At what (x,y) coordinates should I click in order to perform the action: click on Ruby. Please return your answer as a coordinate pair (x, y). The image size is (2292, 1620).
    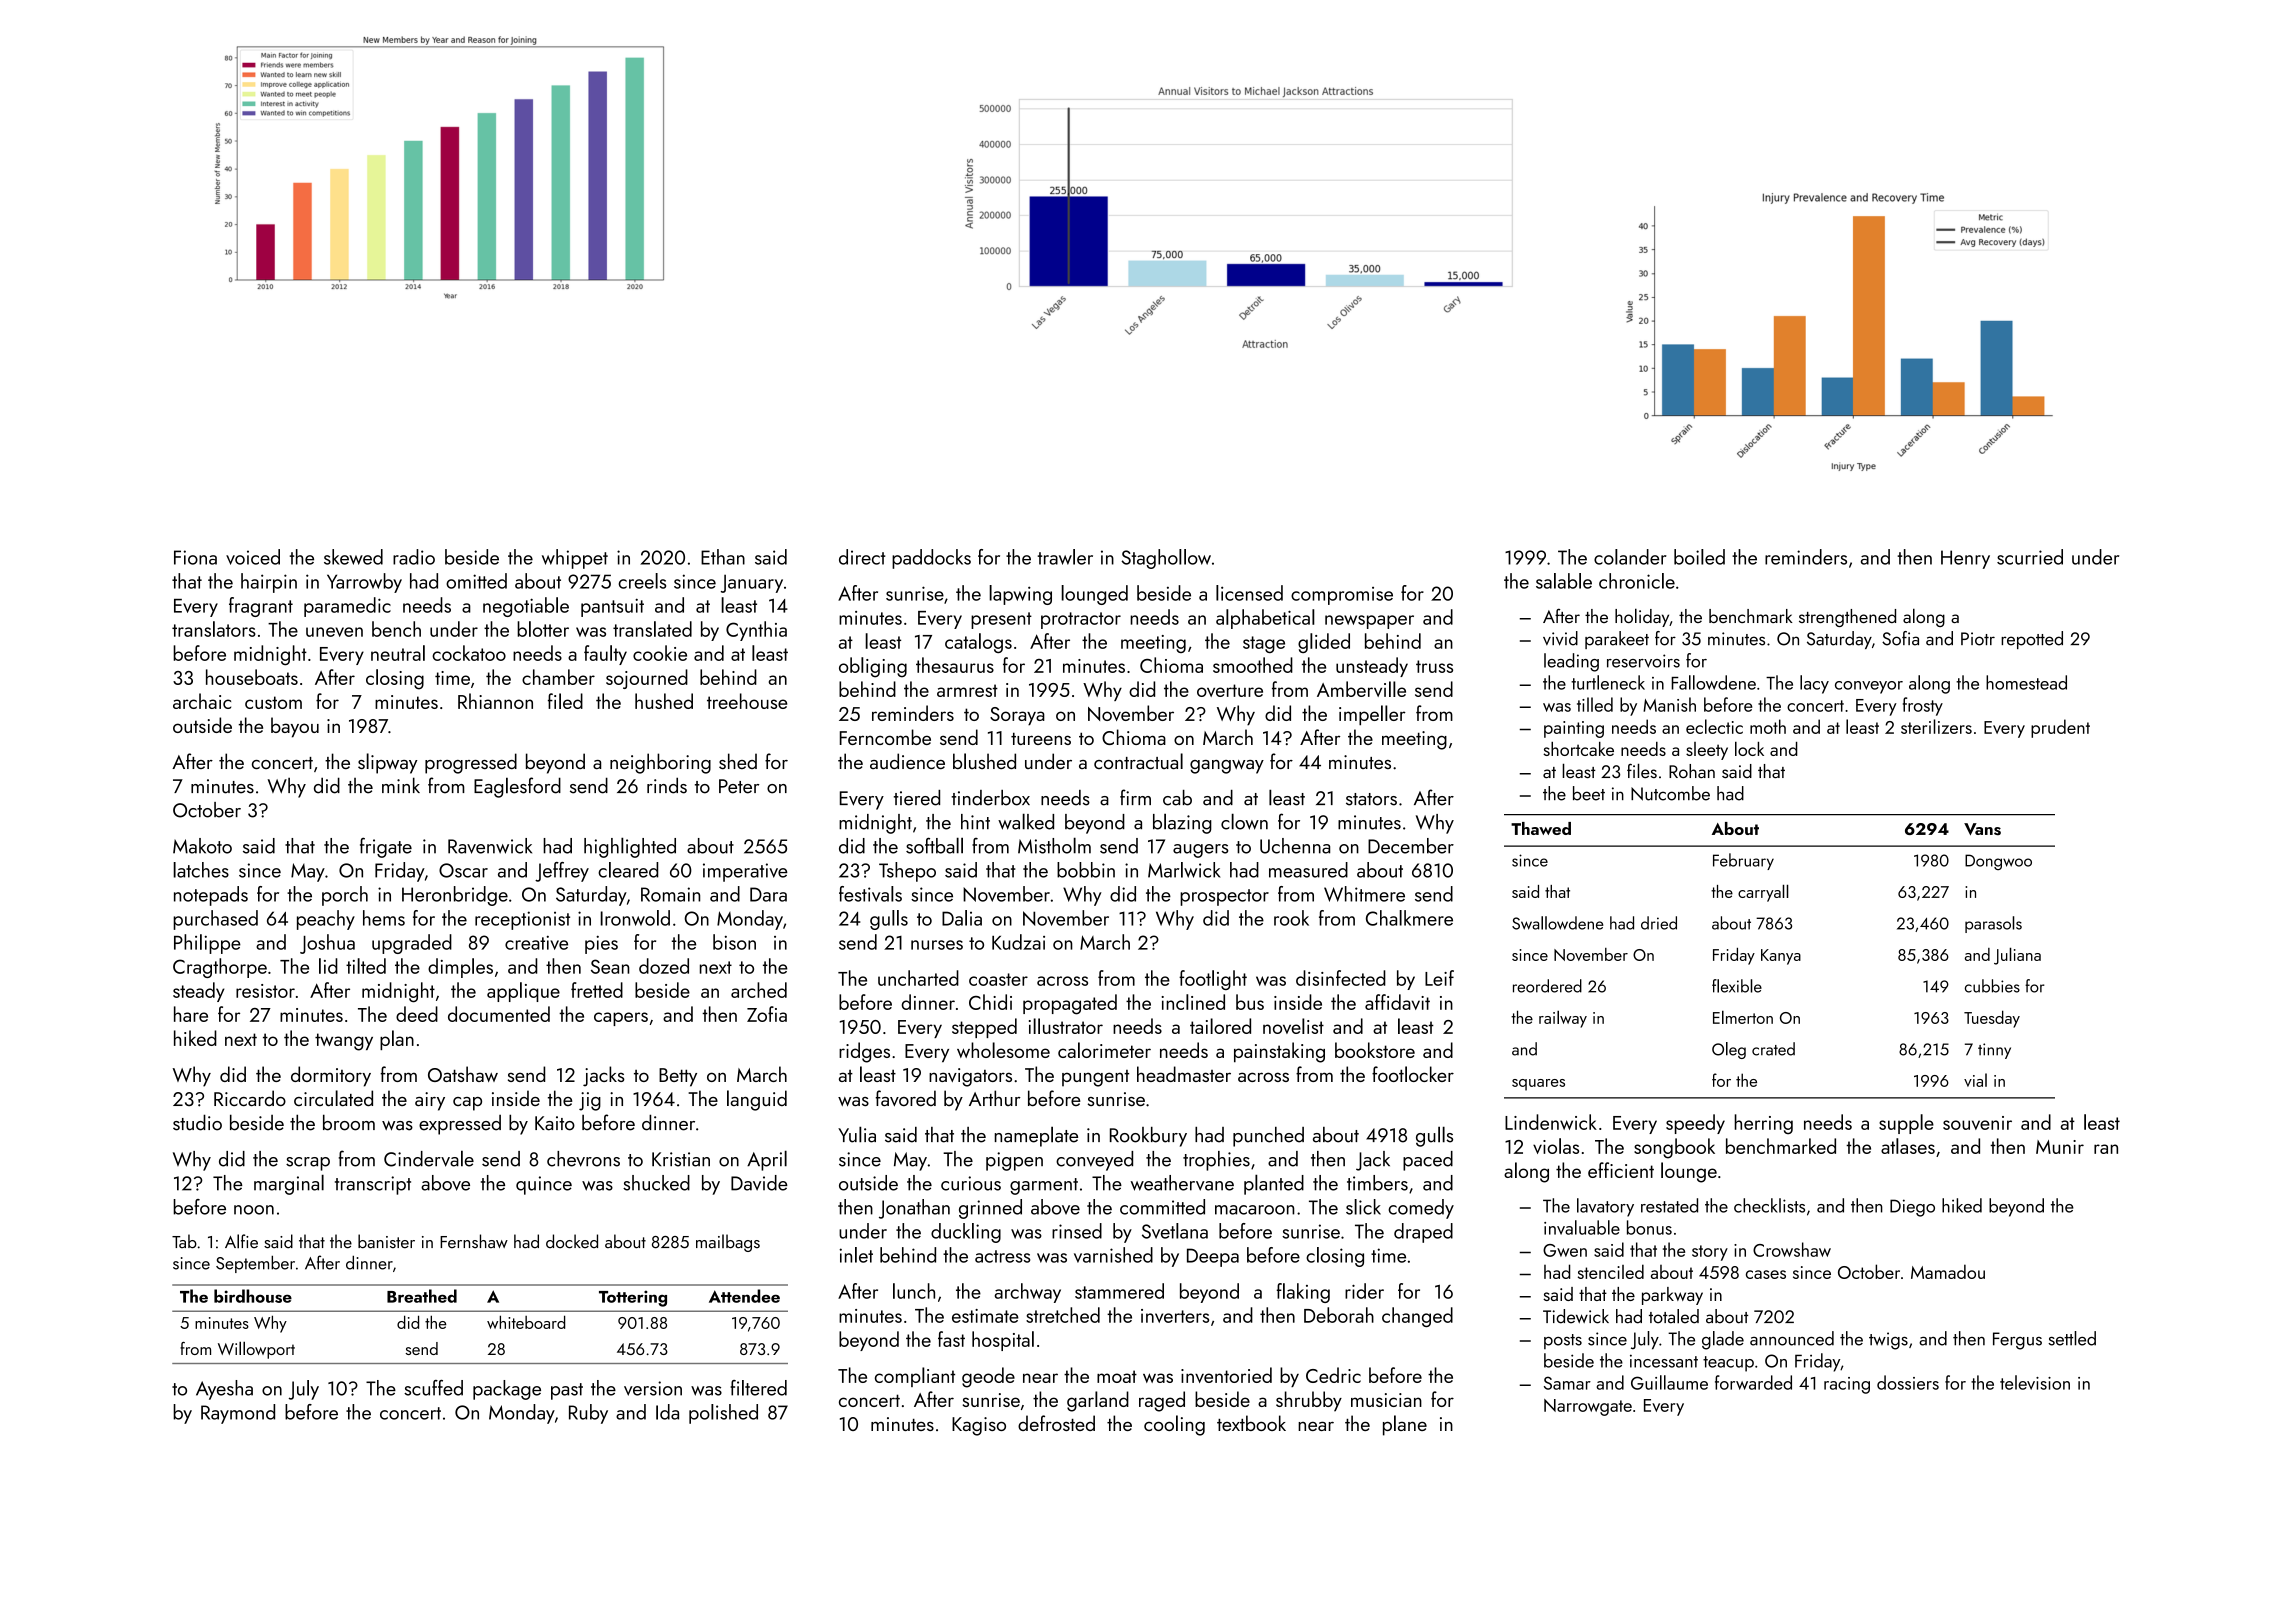
    Looking at the image, I should click on (588, 1414).
